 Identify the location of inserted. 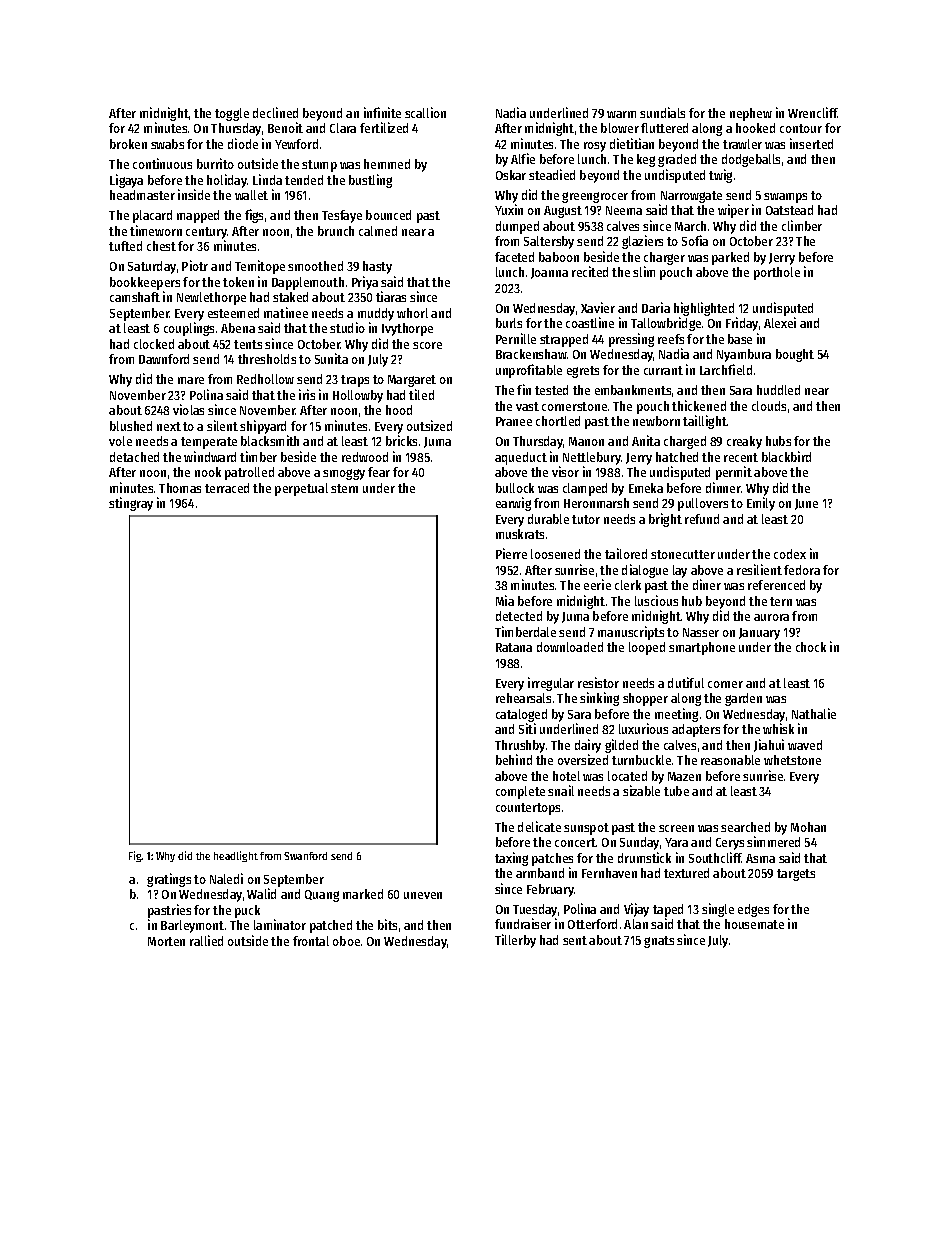
(811, 143).
